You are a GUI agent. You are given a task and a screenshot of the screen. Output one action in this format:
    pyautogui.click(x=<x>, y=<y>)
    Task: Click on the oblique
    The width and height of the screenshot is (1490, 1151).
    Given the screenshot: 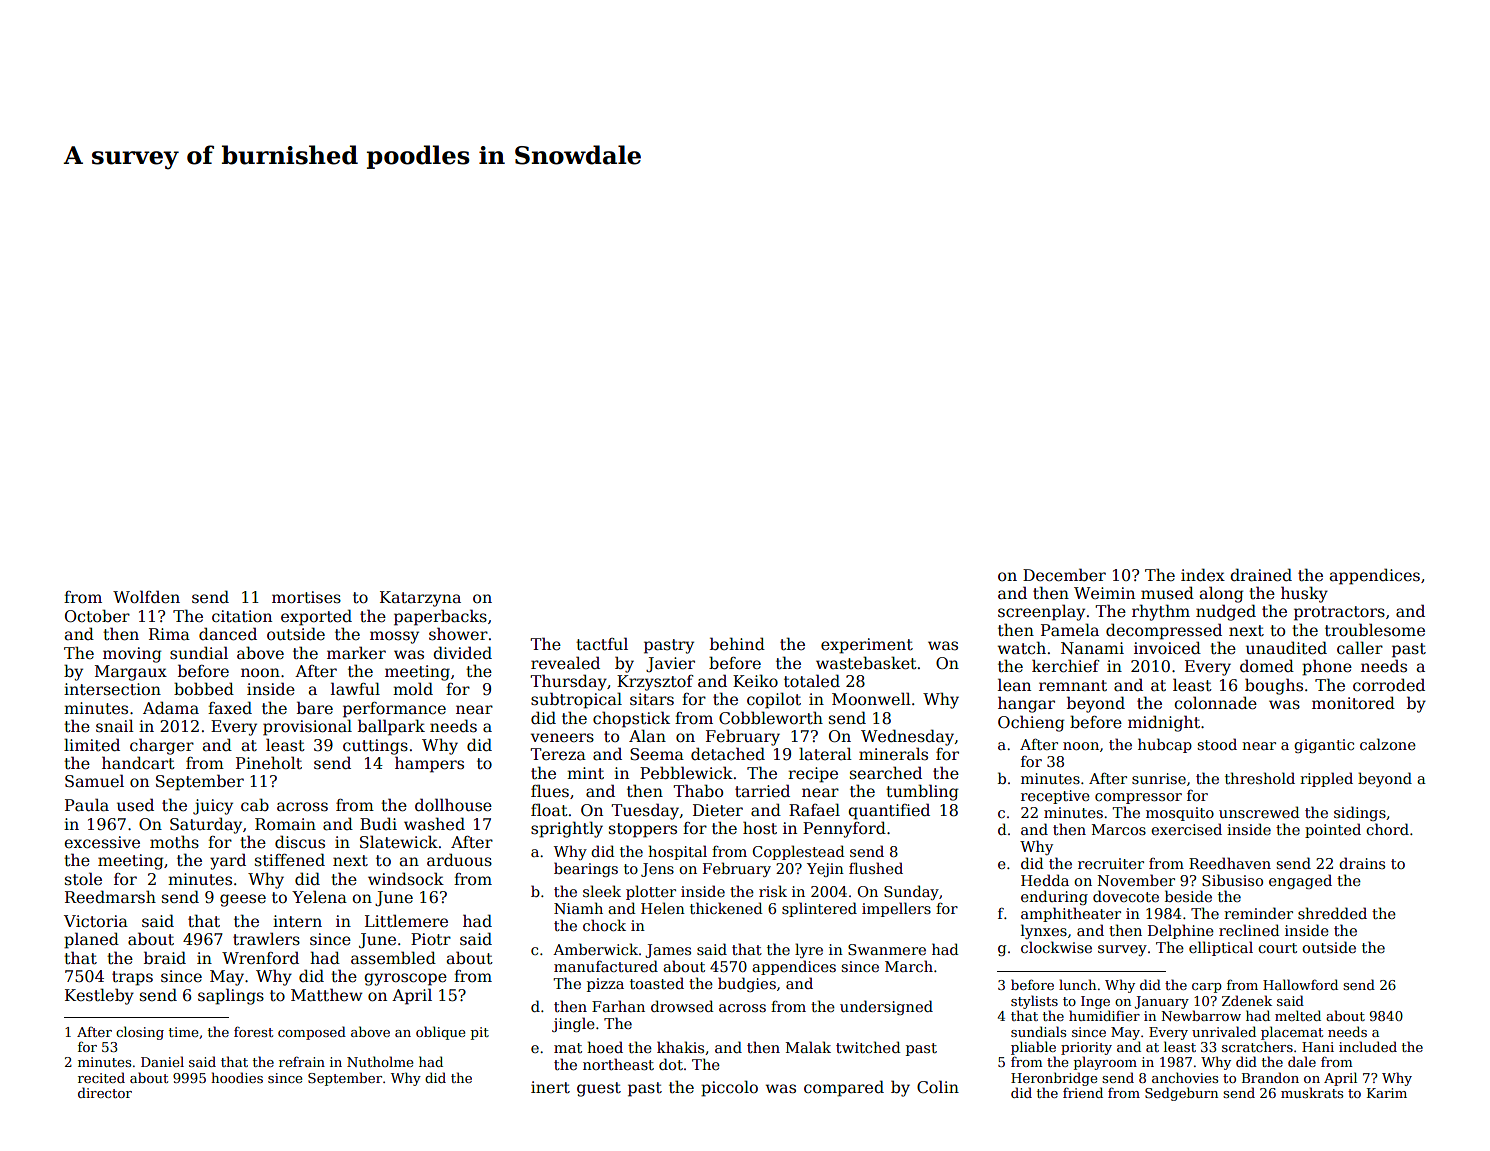 What is the action you would take?
    pyautogui.click(x=440, y=1033)
